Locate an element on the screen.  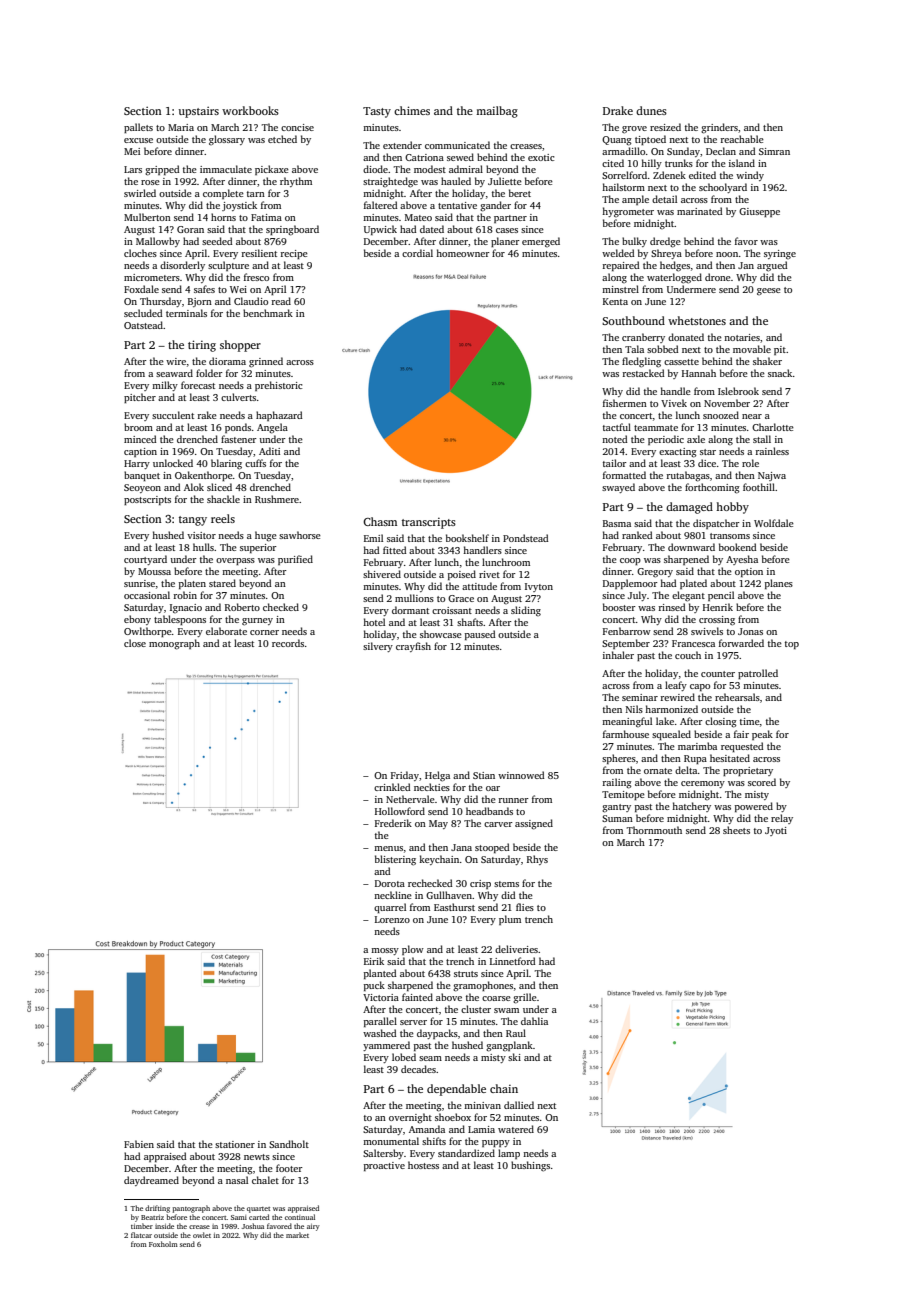
Owlthorpe is located at coordinates (148, 632).
